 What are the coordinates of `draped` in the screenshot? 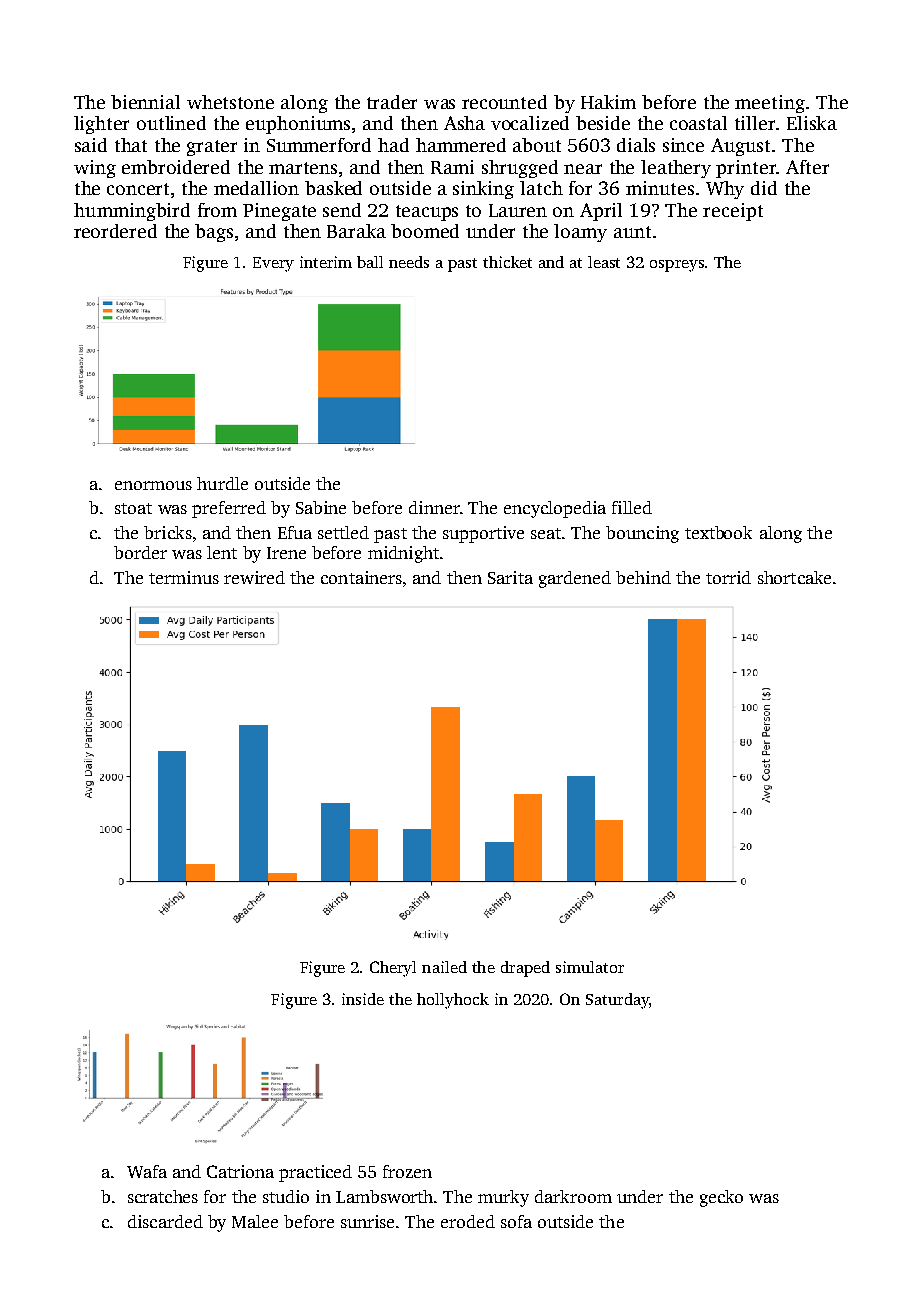 It's located at (525, 969).
